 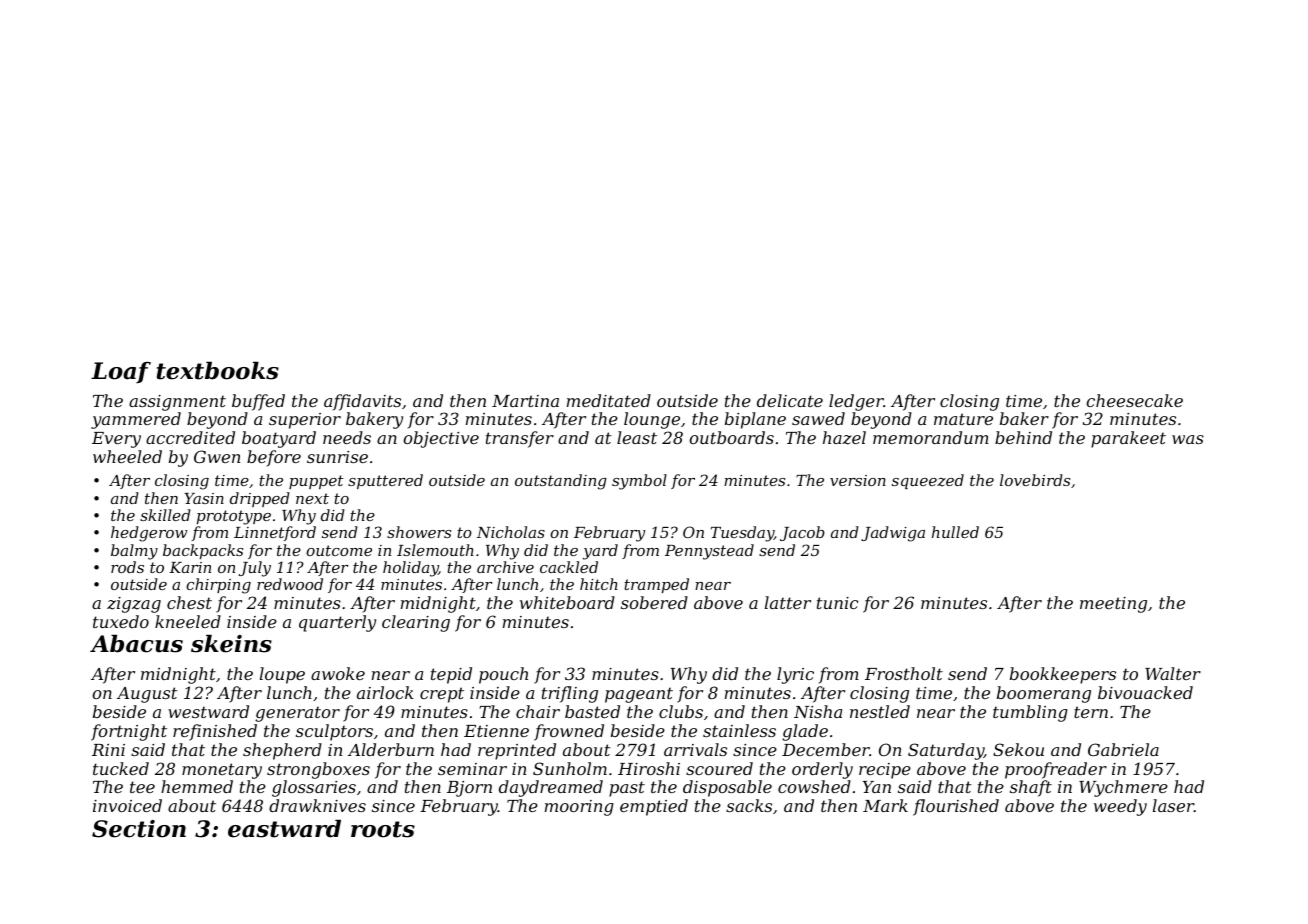 What do you see at coordinates (218, 371) in the image?
I see `textbooks` at bounding box center [218, 371].
